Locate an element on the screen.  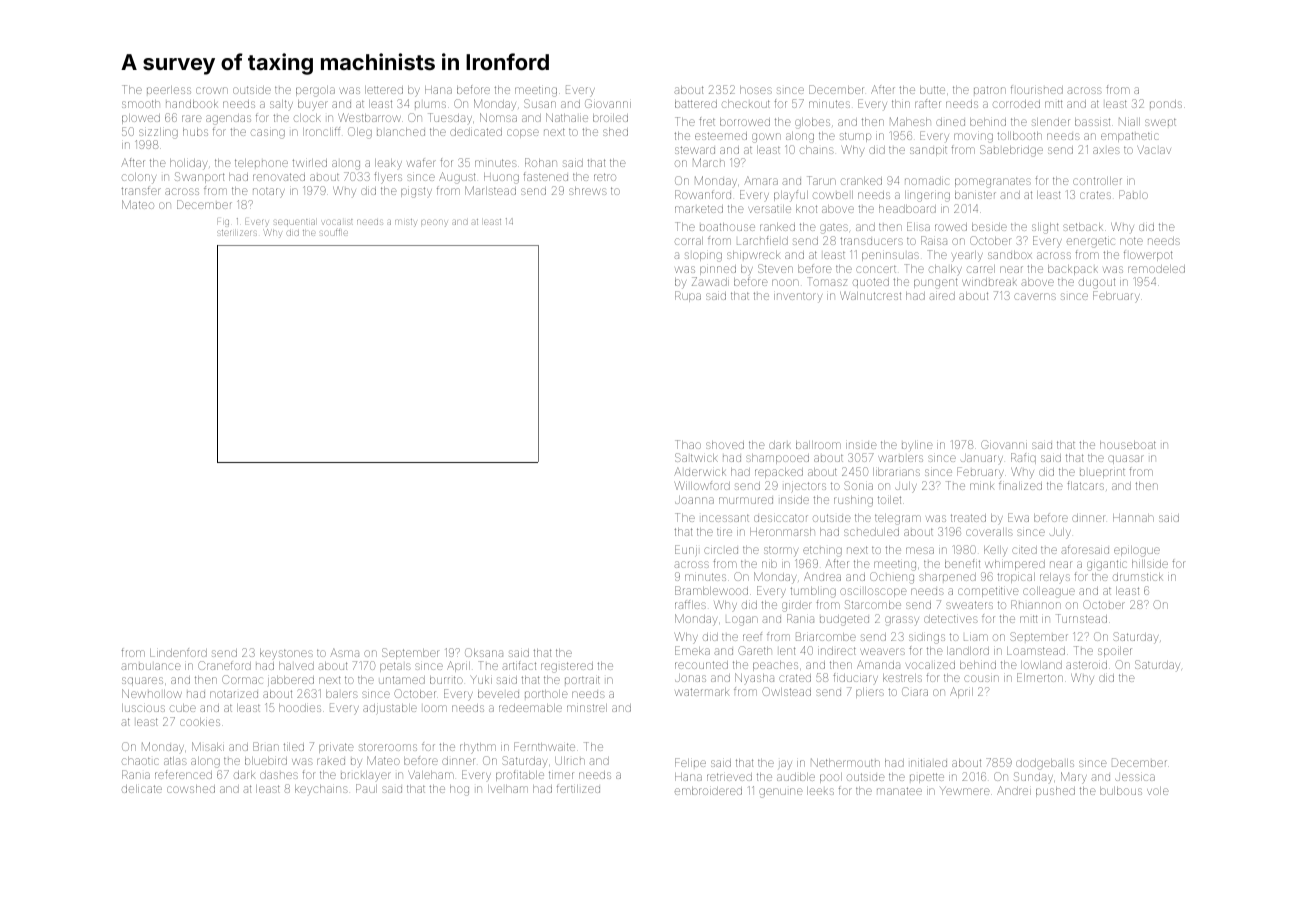
epilogue is located at coordinates (1137, 551).
